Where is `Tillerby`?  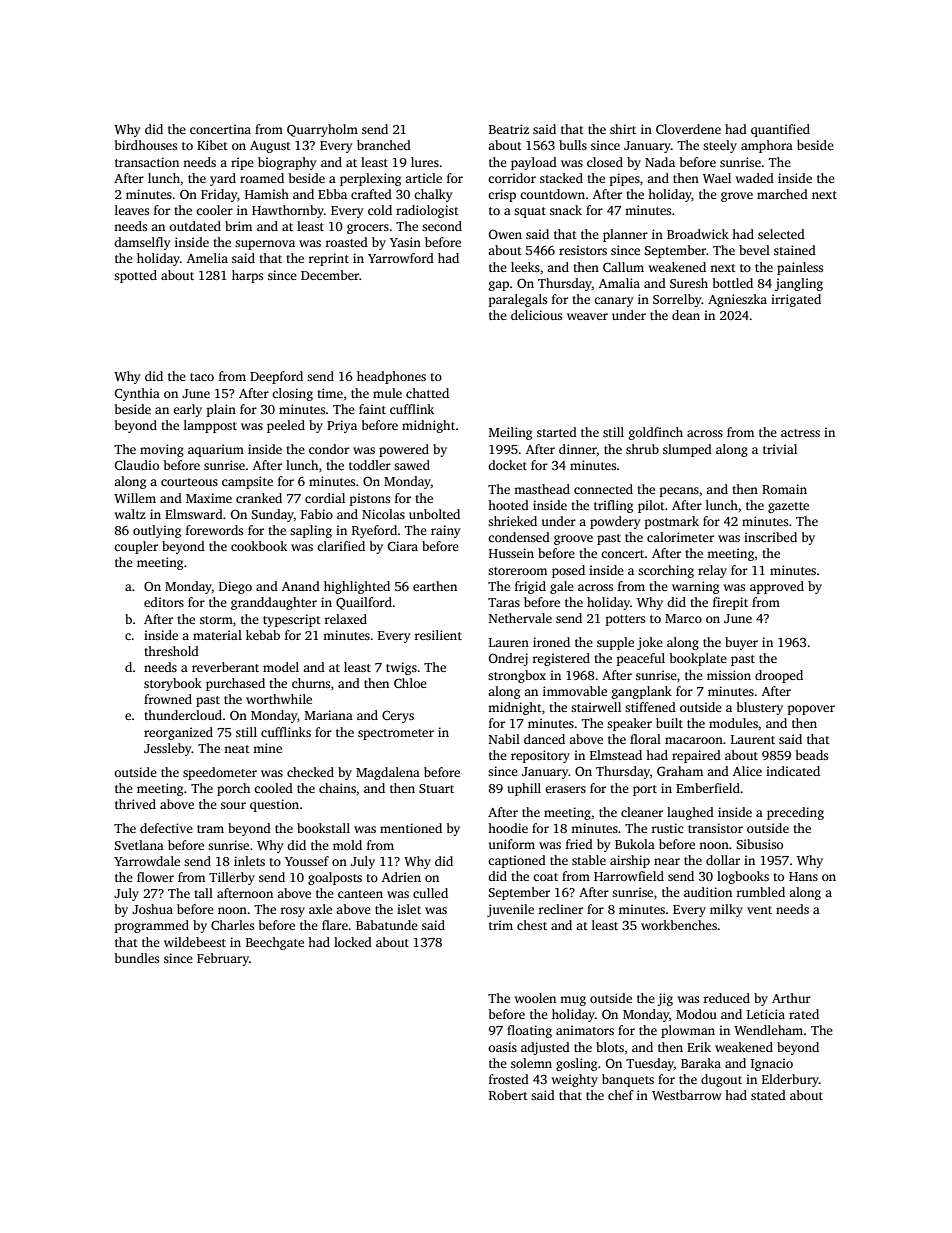 Tillerby is located at coordinates (232, 878).
